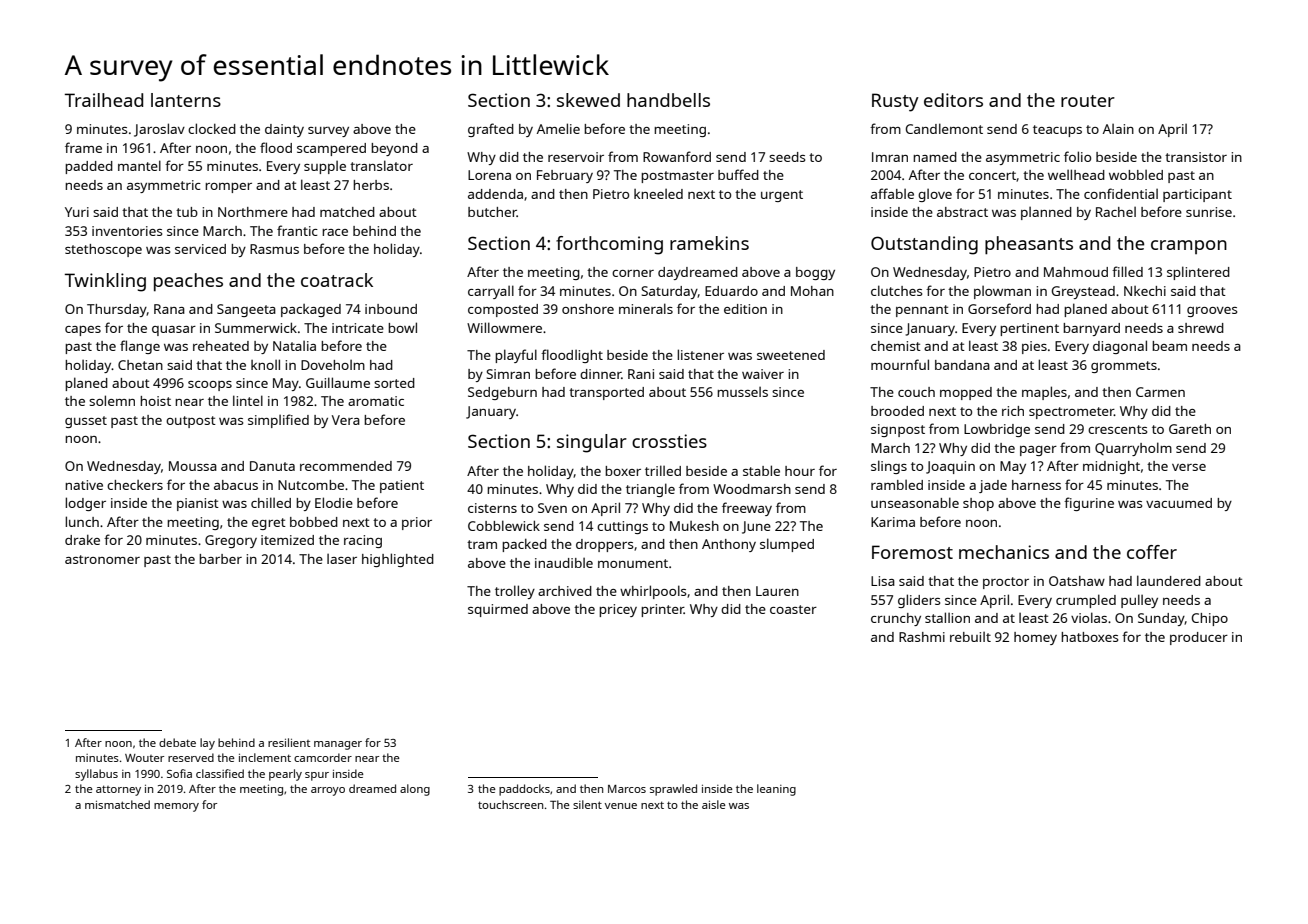 Image resolution: width=1308 pixels, height=924 pixels. Describe the element at coordinates (104, 100) in the screenshot. I see `Trailhead` at that location.
